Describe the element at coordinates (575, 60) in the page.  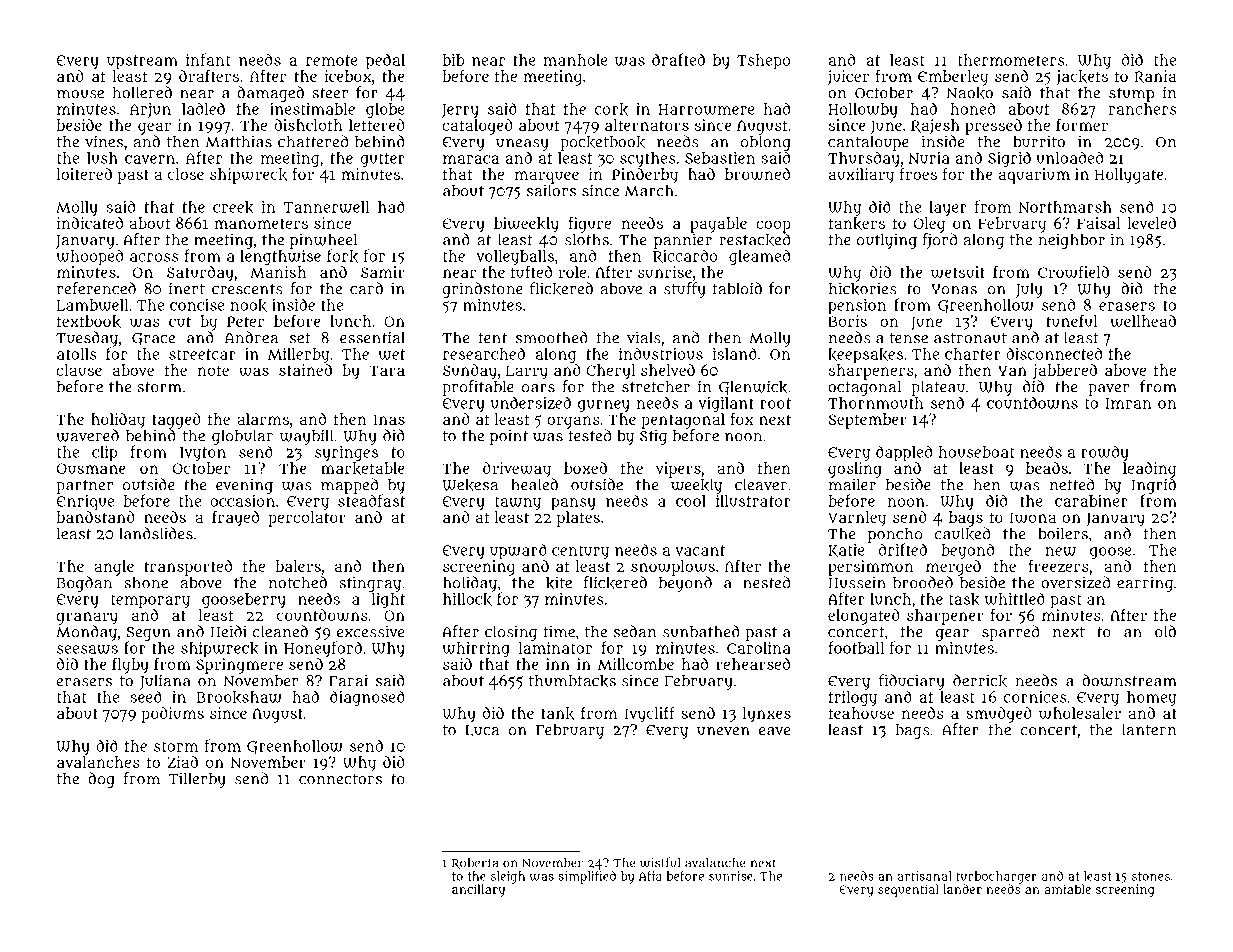
I see `manhole` at that location.
